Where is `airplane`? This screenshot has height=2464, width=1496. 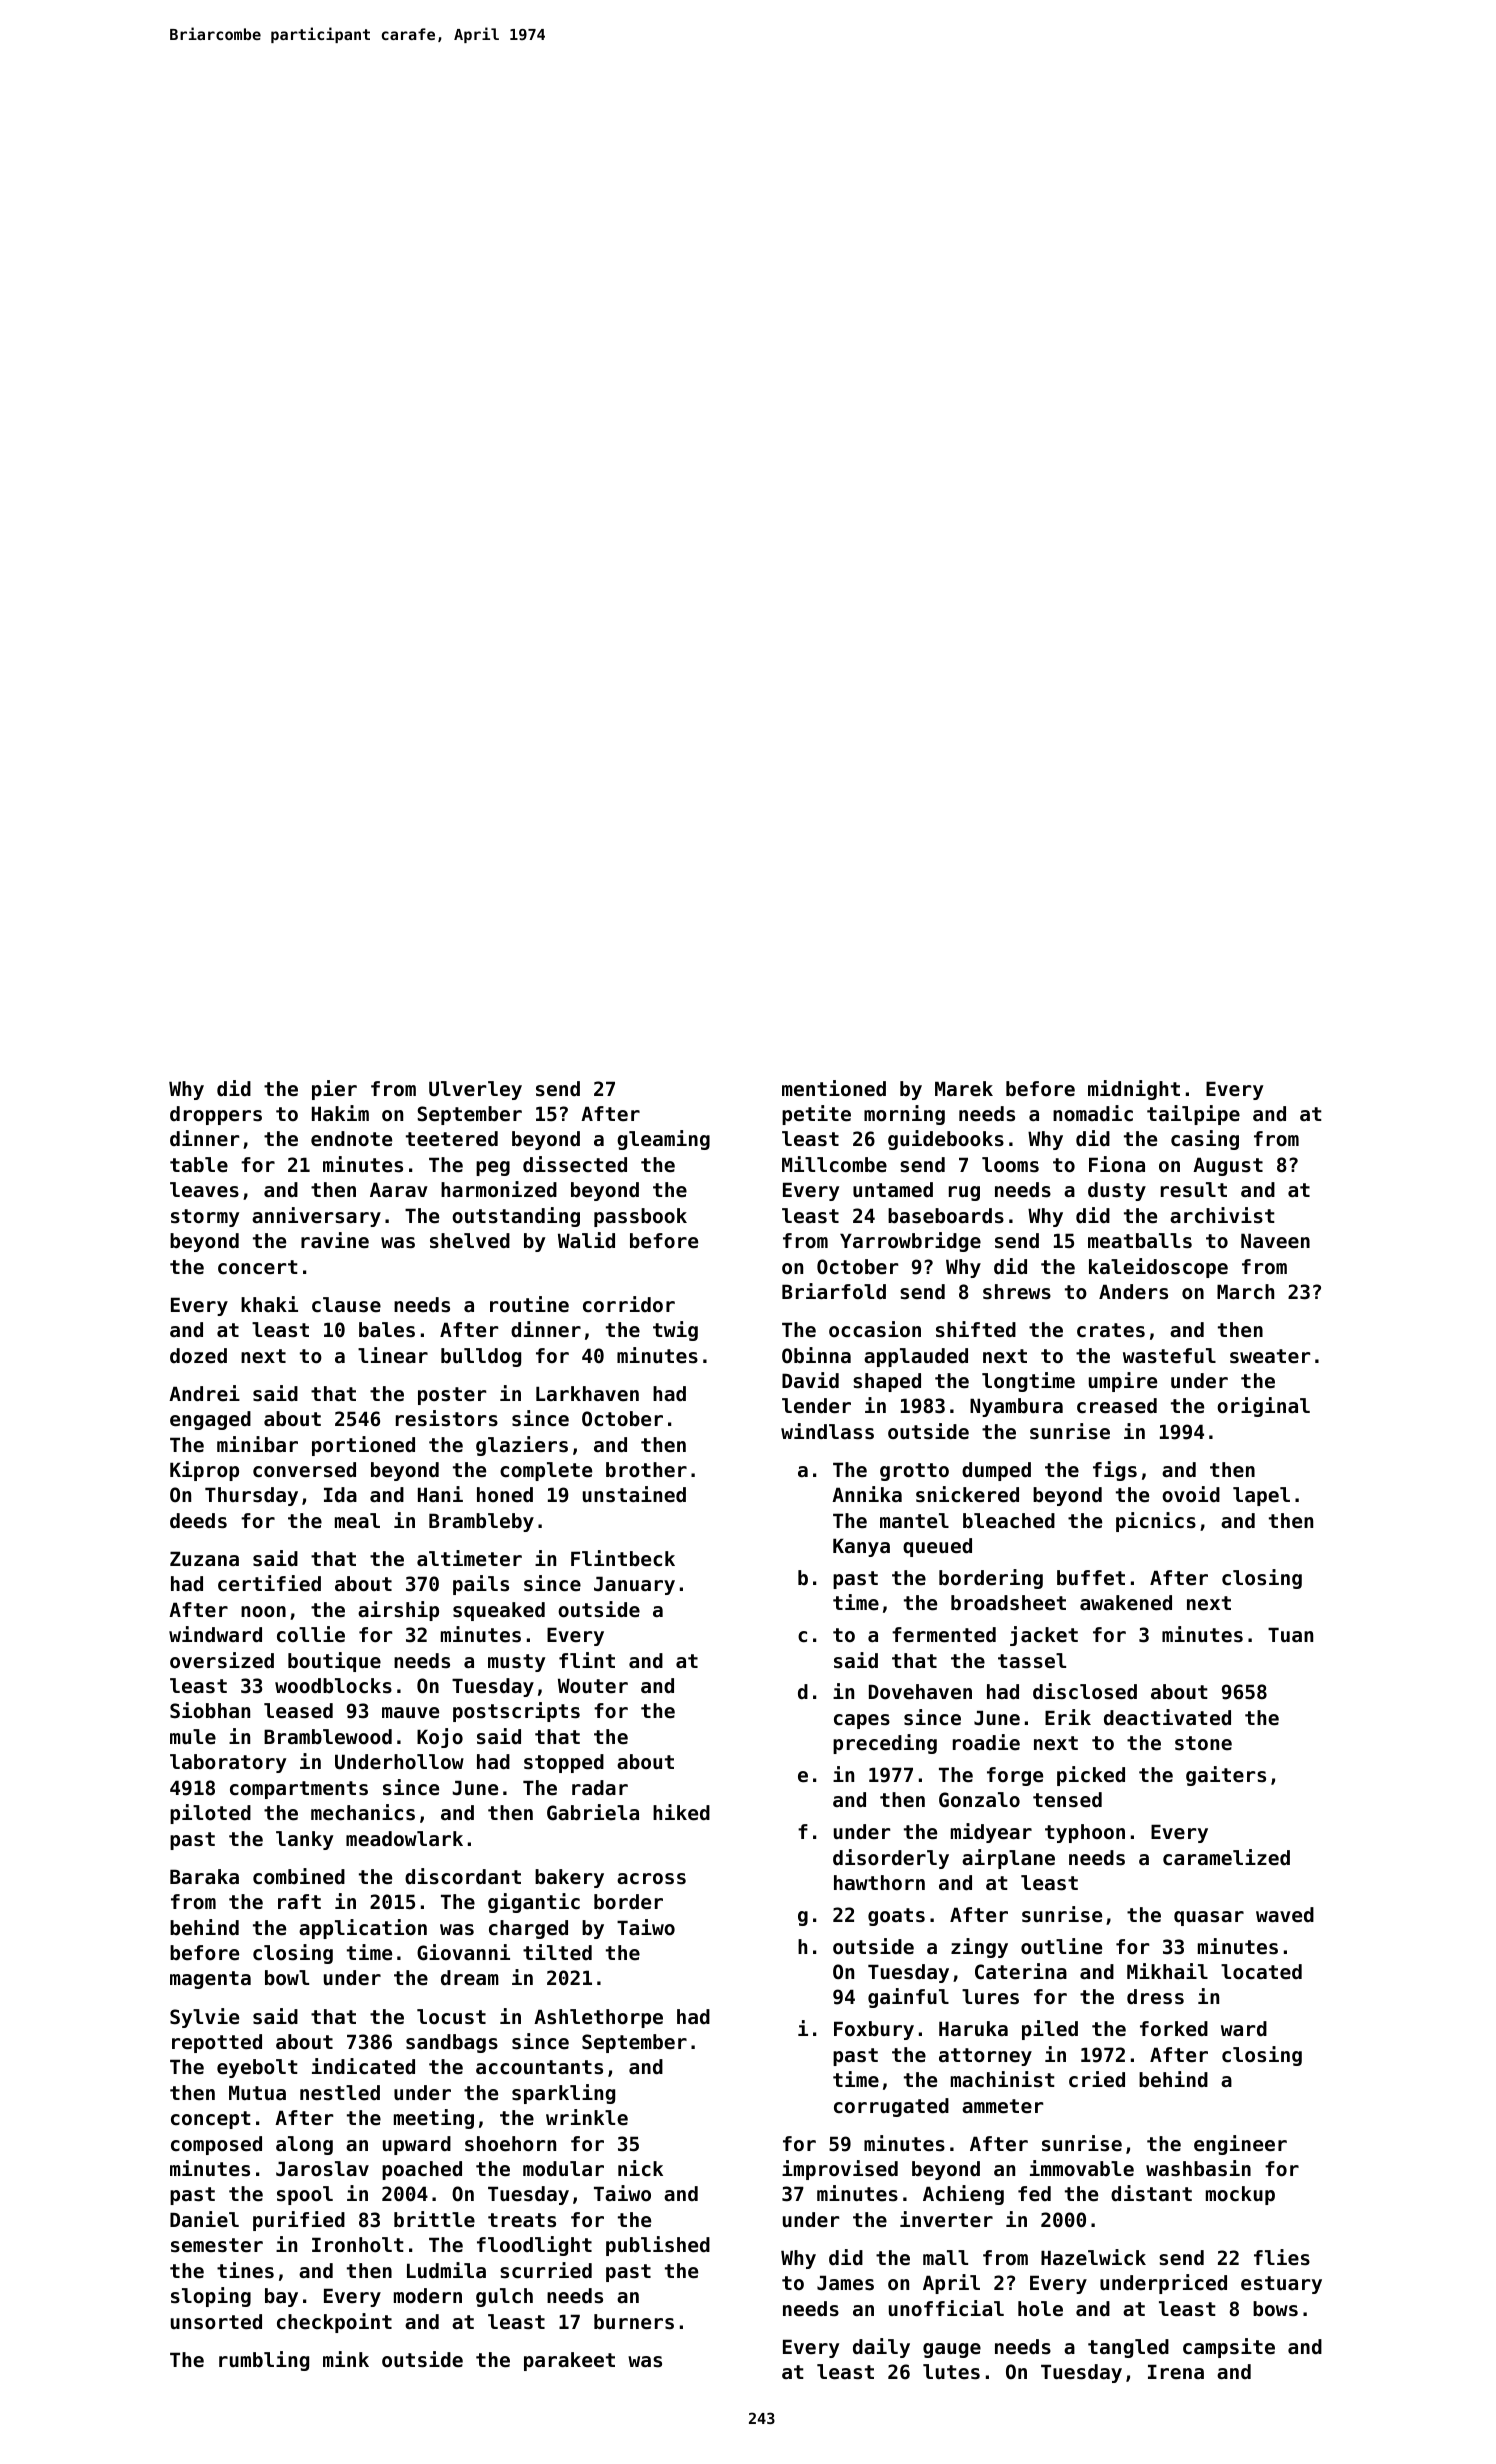
airplane is located at coordinates (1008, 1859).
